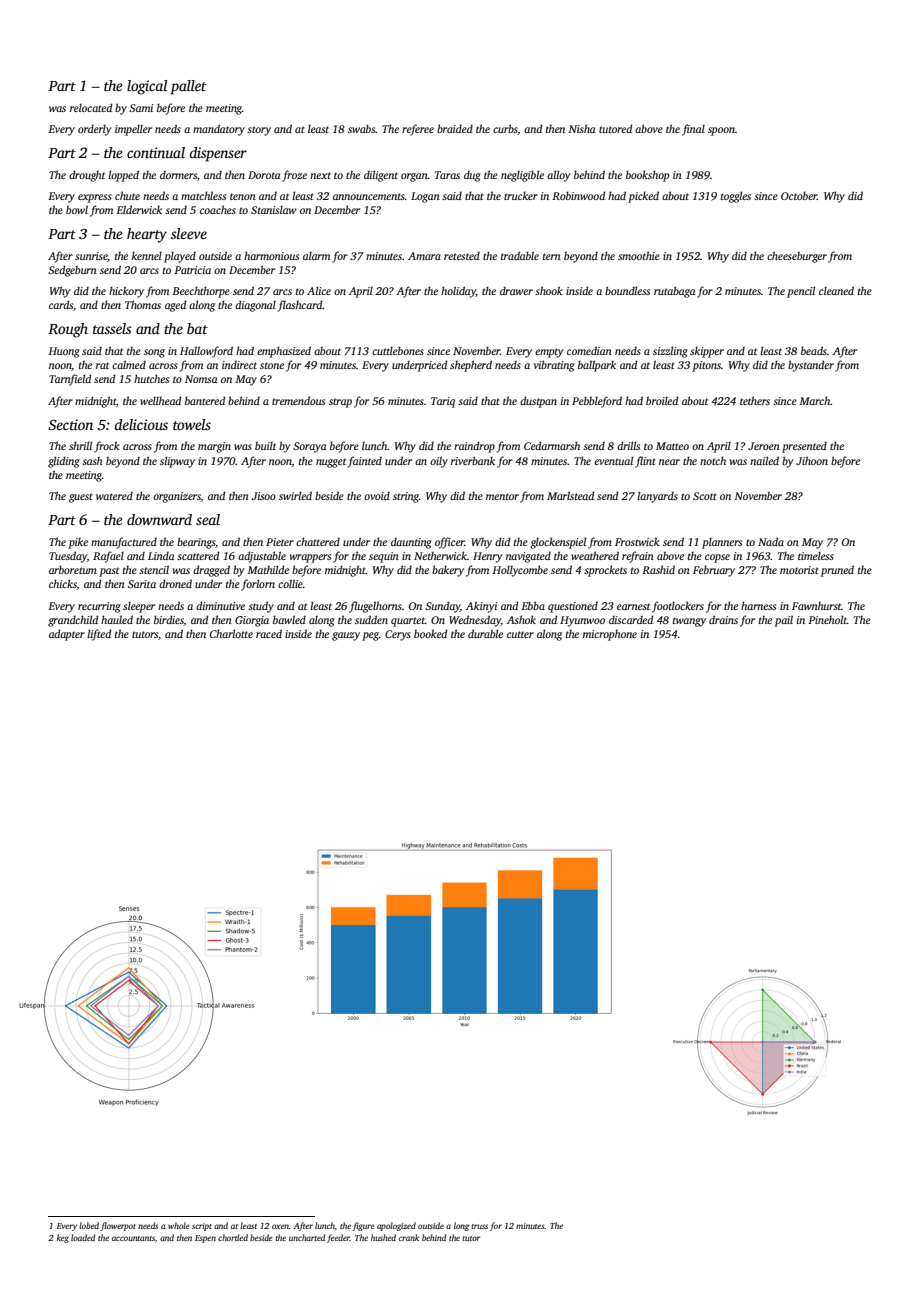 This screenshot has width=924, height=1308. I want to click on cutter, so click(520, 634).
